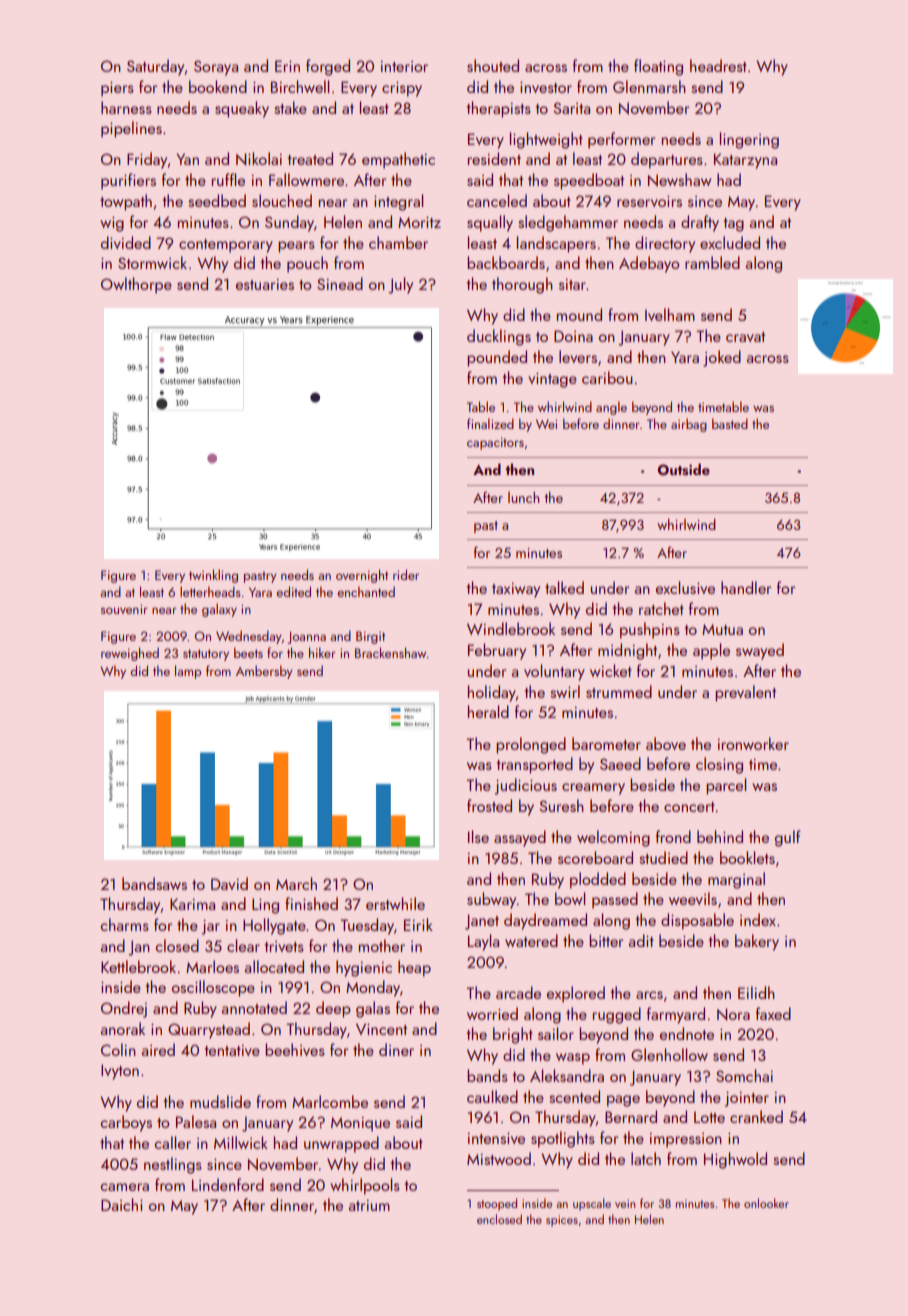 The width and height of the screenshot is (908, 1316). I want to click on Millwick, so click(241, 1142).
